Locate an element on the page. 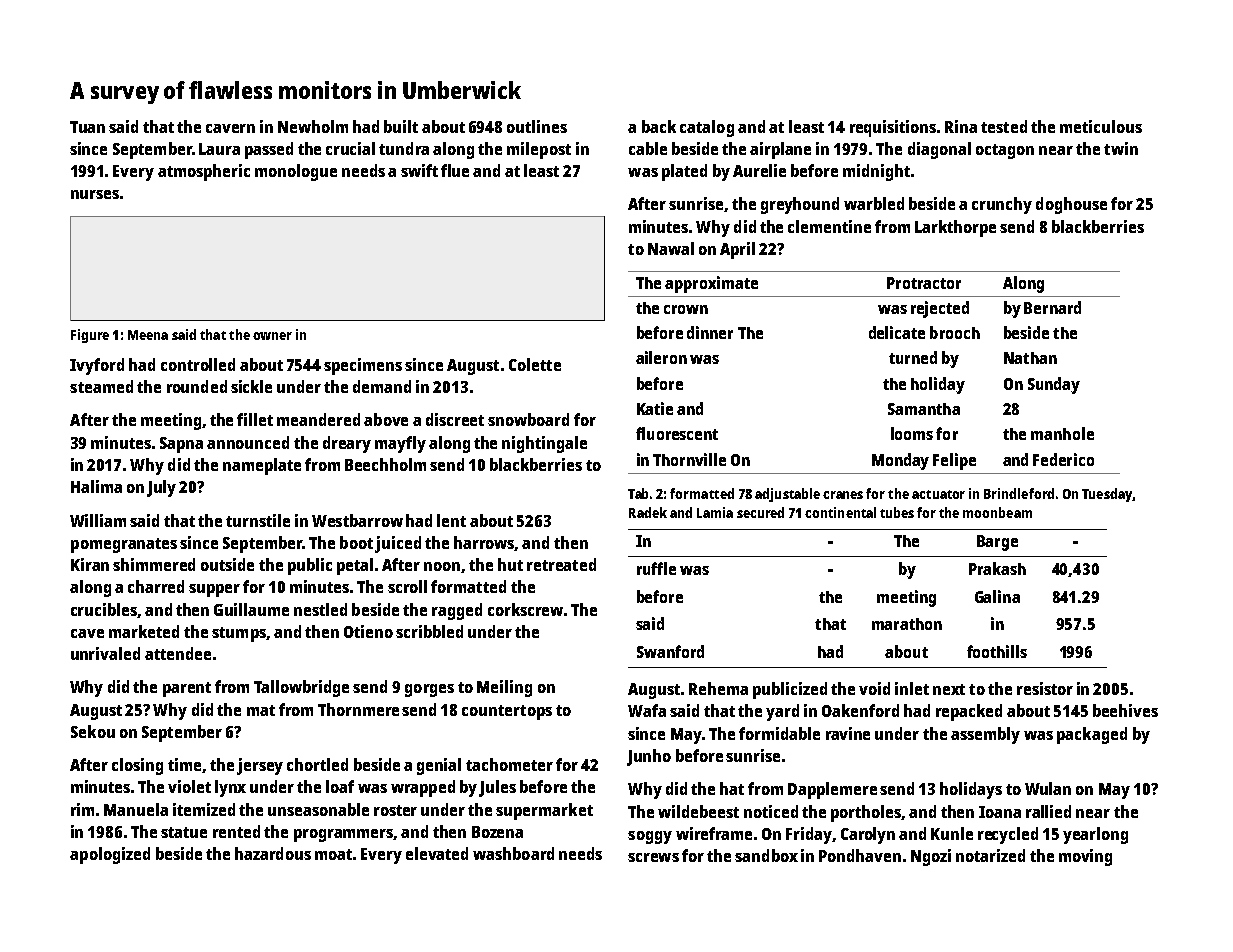 The height and width of the page is (952, 1233). Wulan is located at coordinates (1048, 788).
